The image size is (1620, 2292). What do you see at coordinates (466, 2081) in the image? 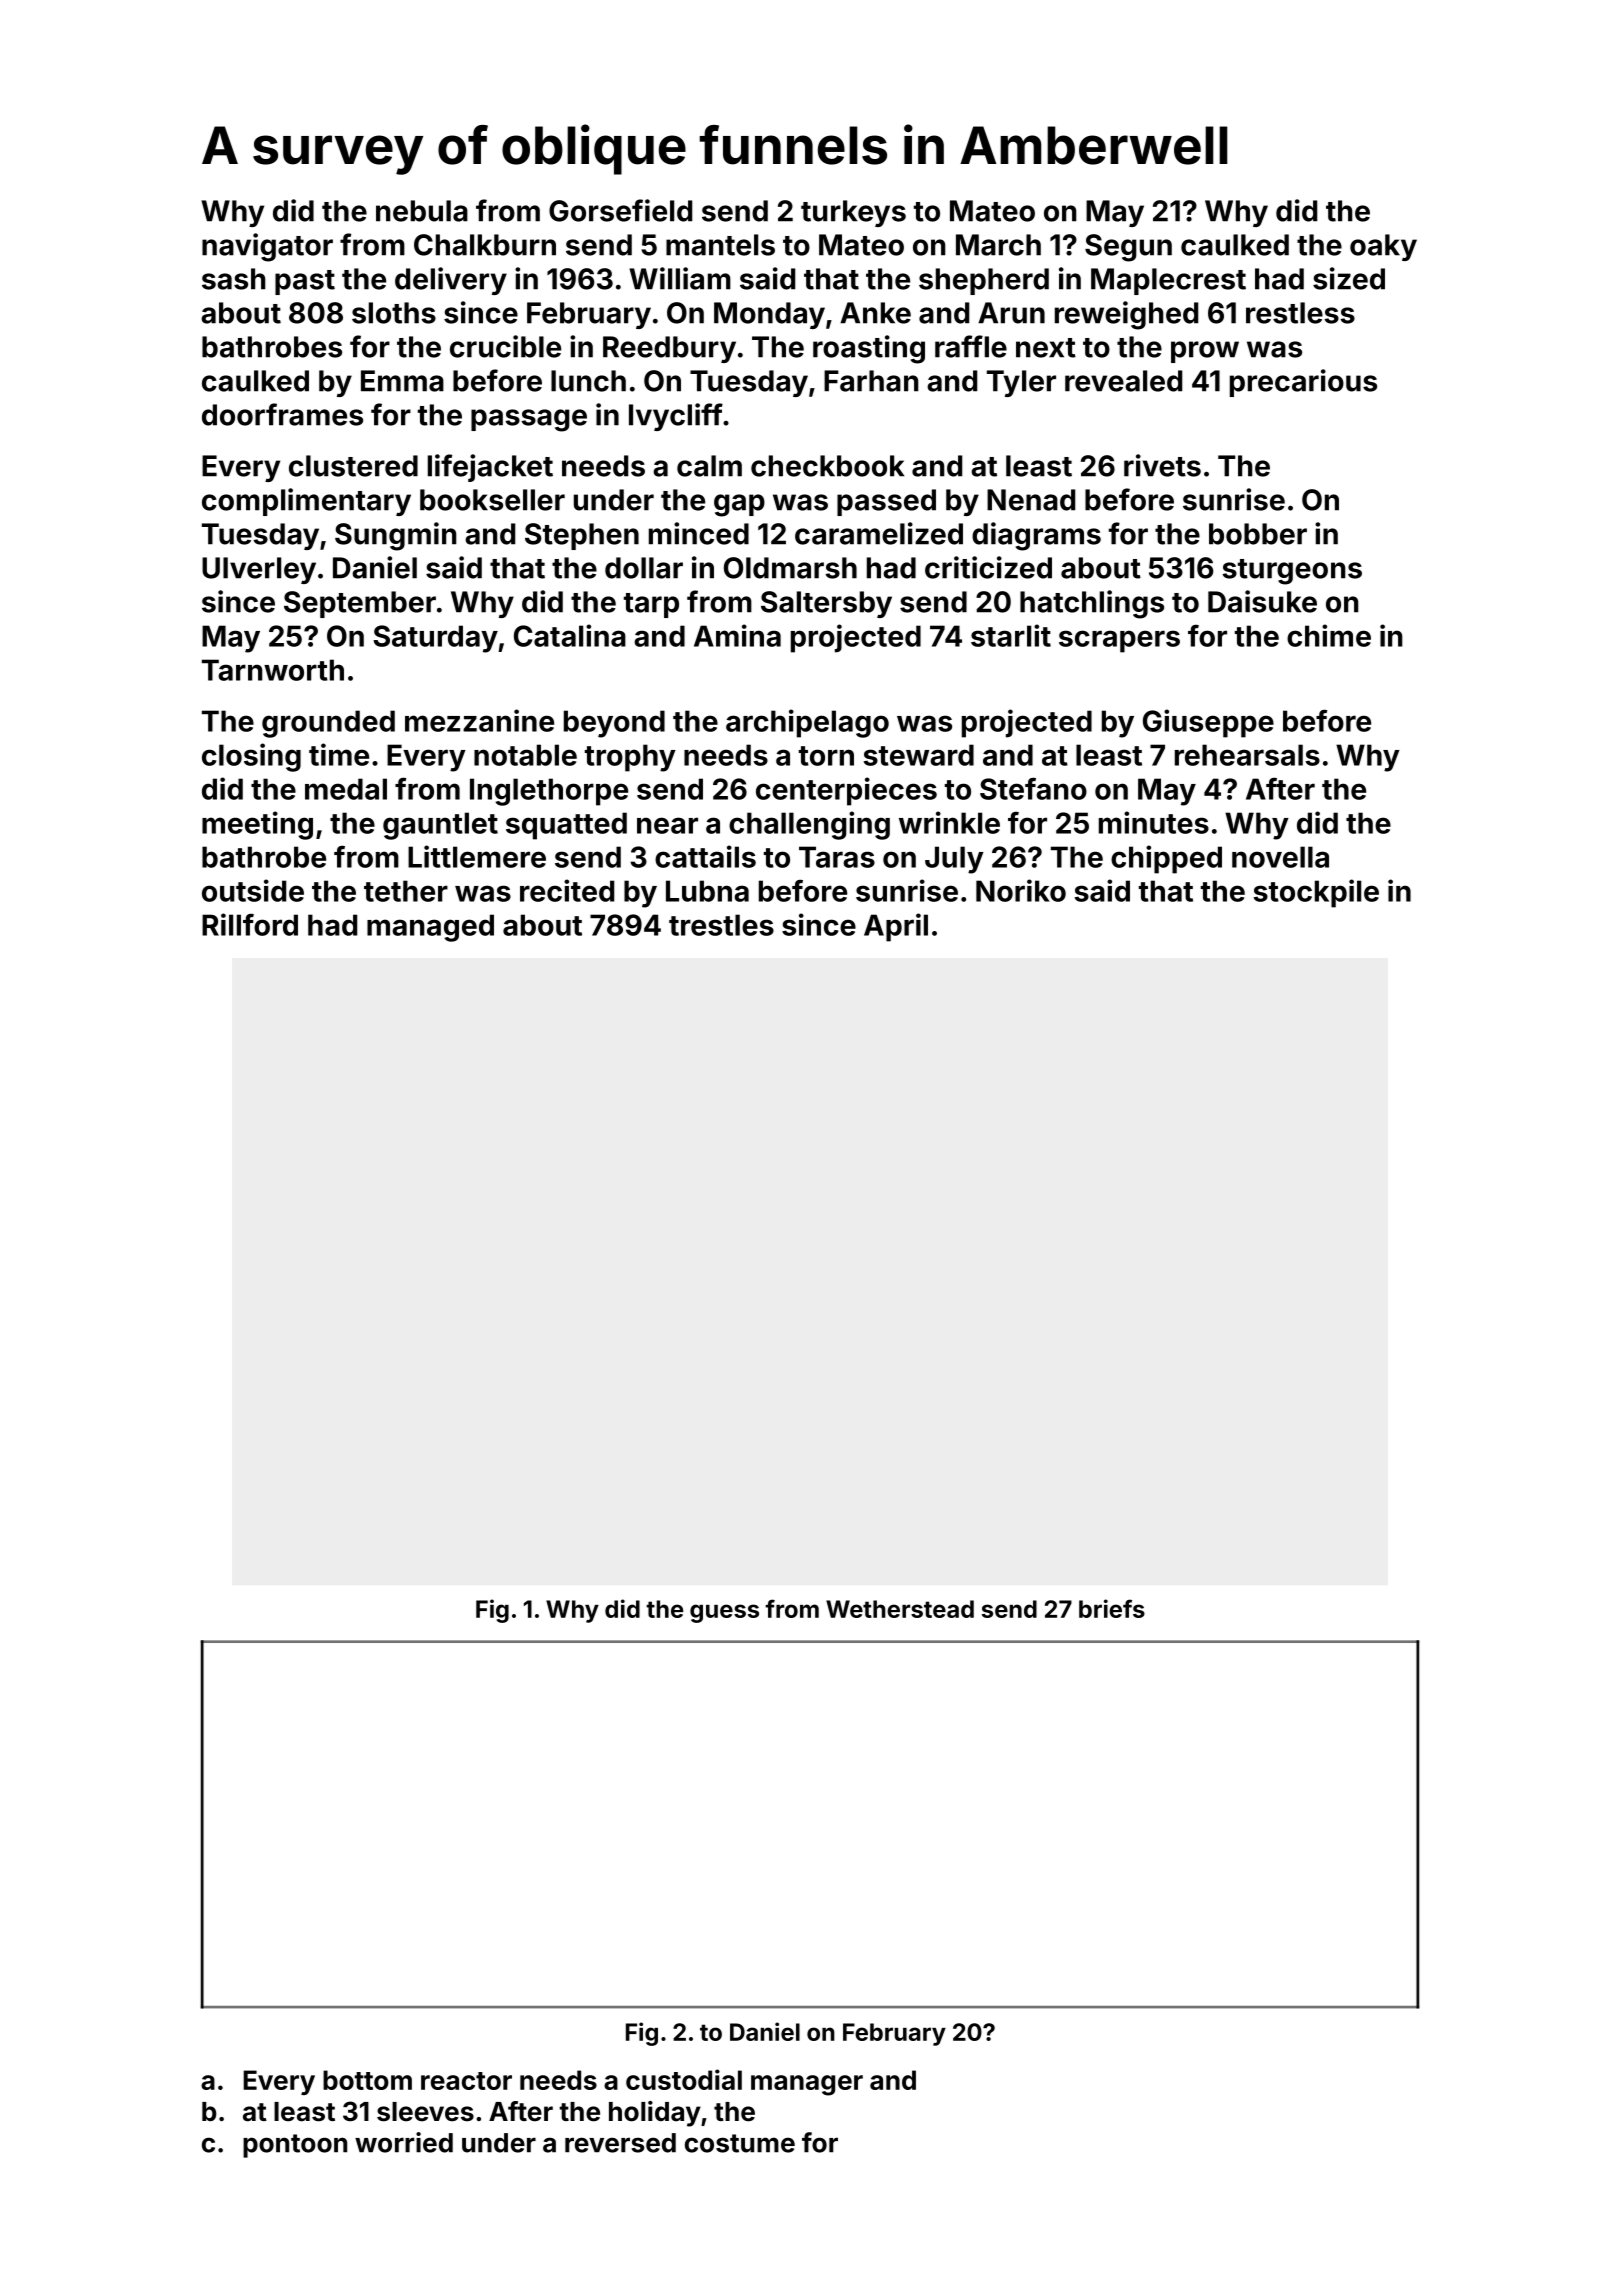
I see `reactor` at bounding box center [466, 2081].
